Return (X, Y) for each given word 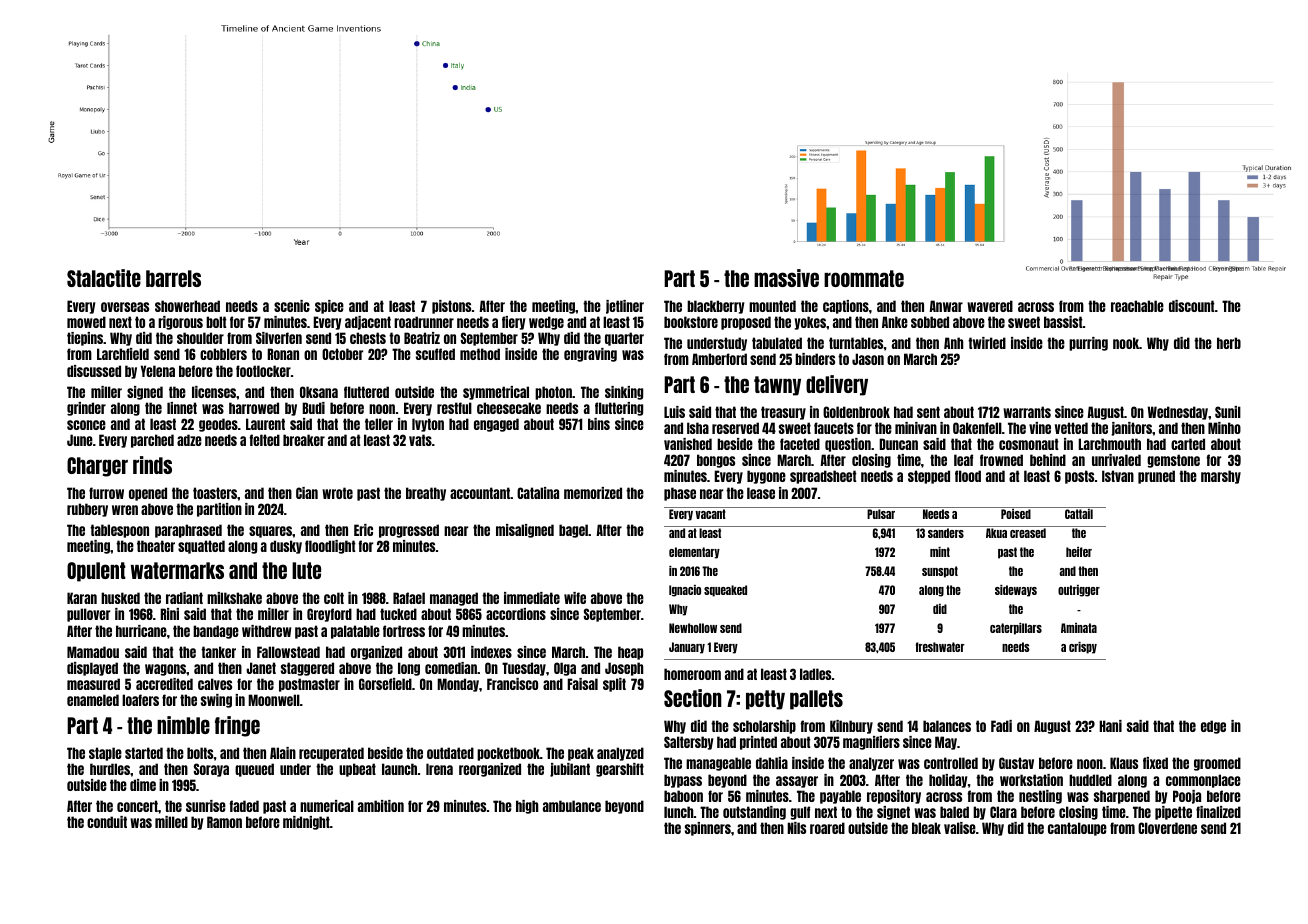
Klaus (1124, 763)
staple (105, 754)
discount (1192, 306)
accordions (516, 614)
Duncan (898, 444)
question (848, 445)
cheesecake (509, 408)
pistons (451, 307)
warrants (1027, 412)
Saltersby (688, 743)
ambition (381, 806)
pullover (88, 615)
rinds (152, 465)
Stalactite (104, 278)
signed (145, 393)
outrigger (1079, 591)
